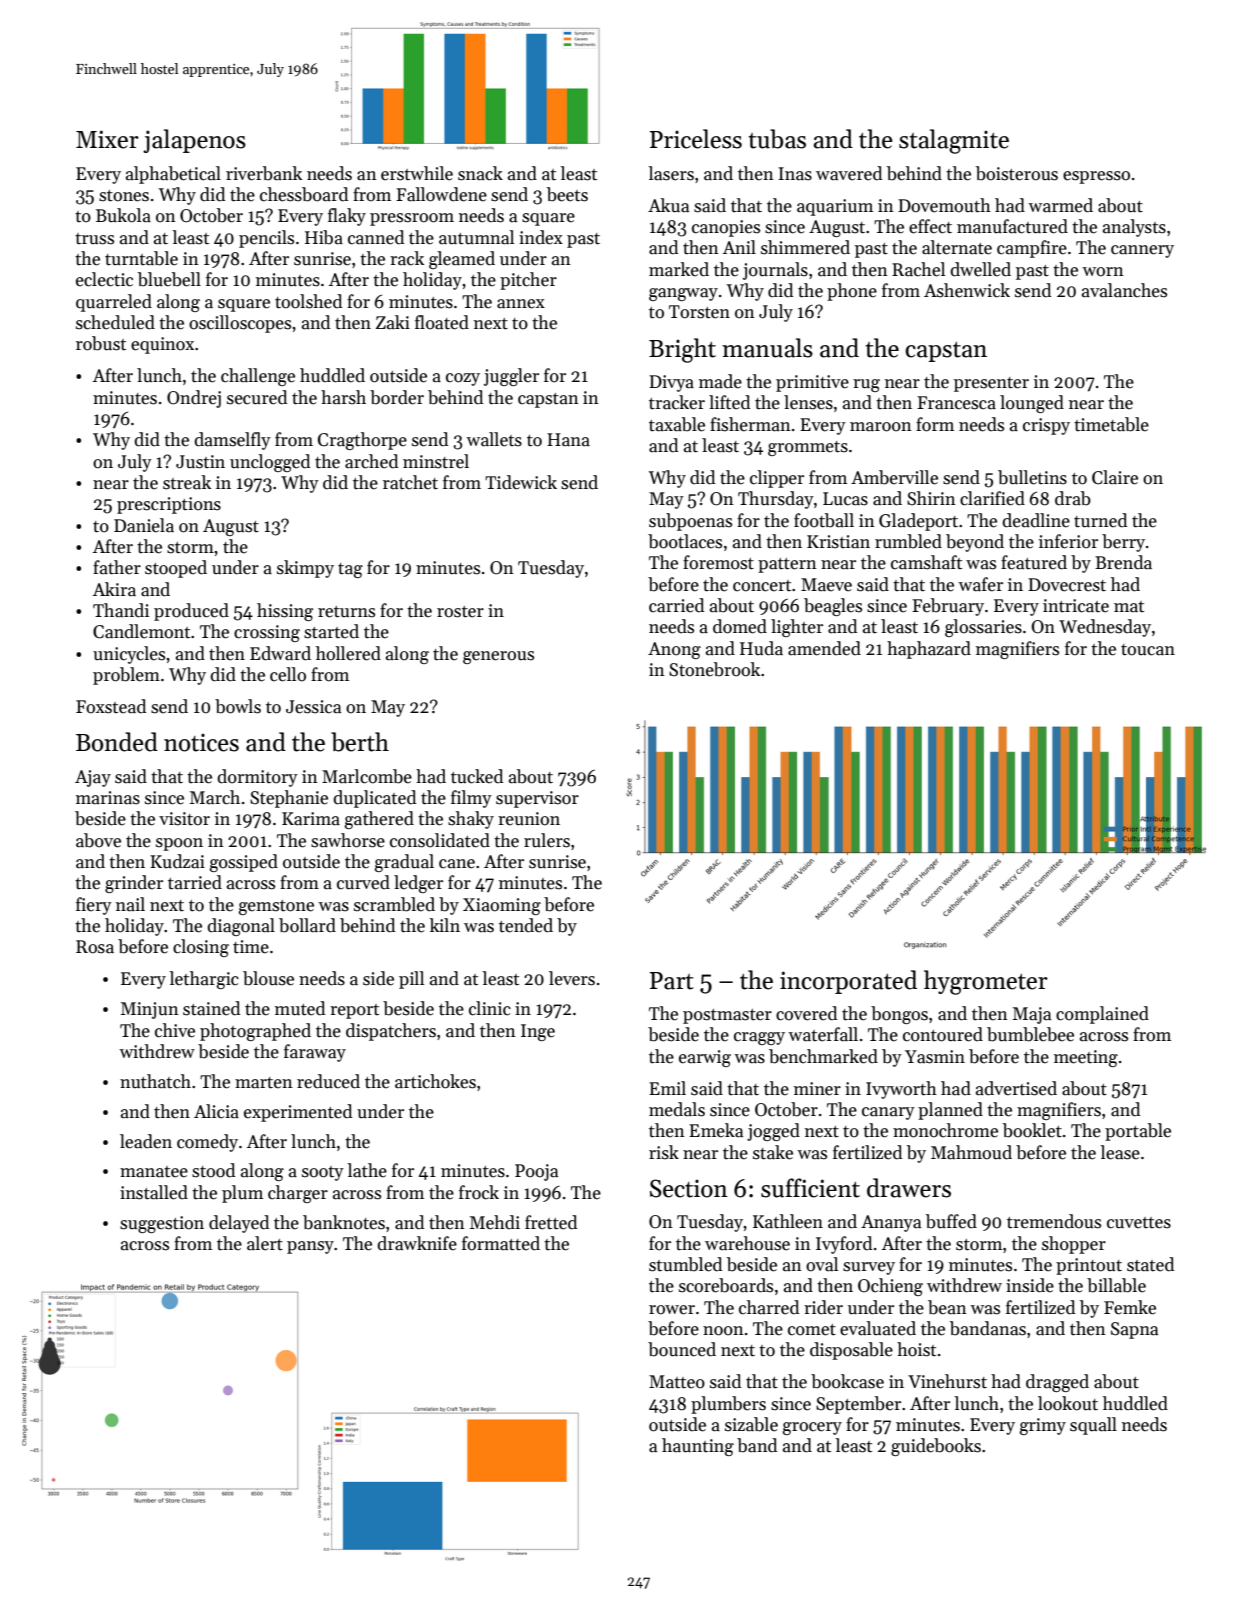 This screenshot has height=1623, width=1254. Describe the element at coordinates (538, 1032) in the screenshot. I see `Inge` at that location.
